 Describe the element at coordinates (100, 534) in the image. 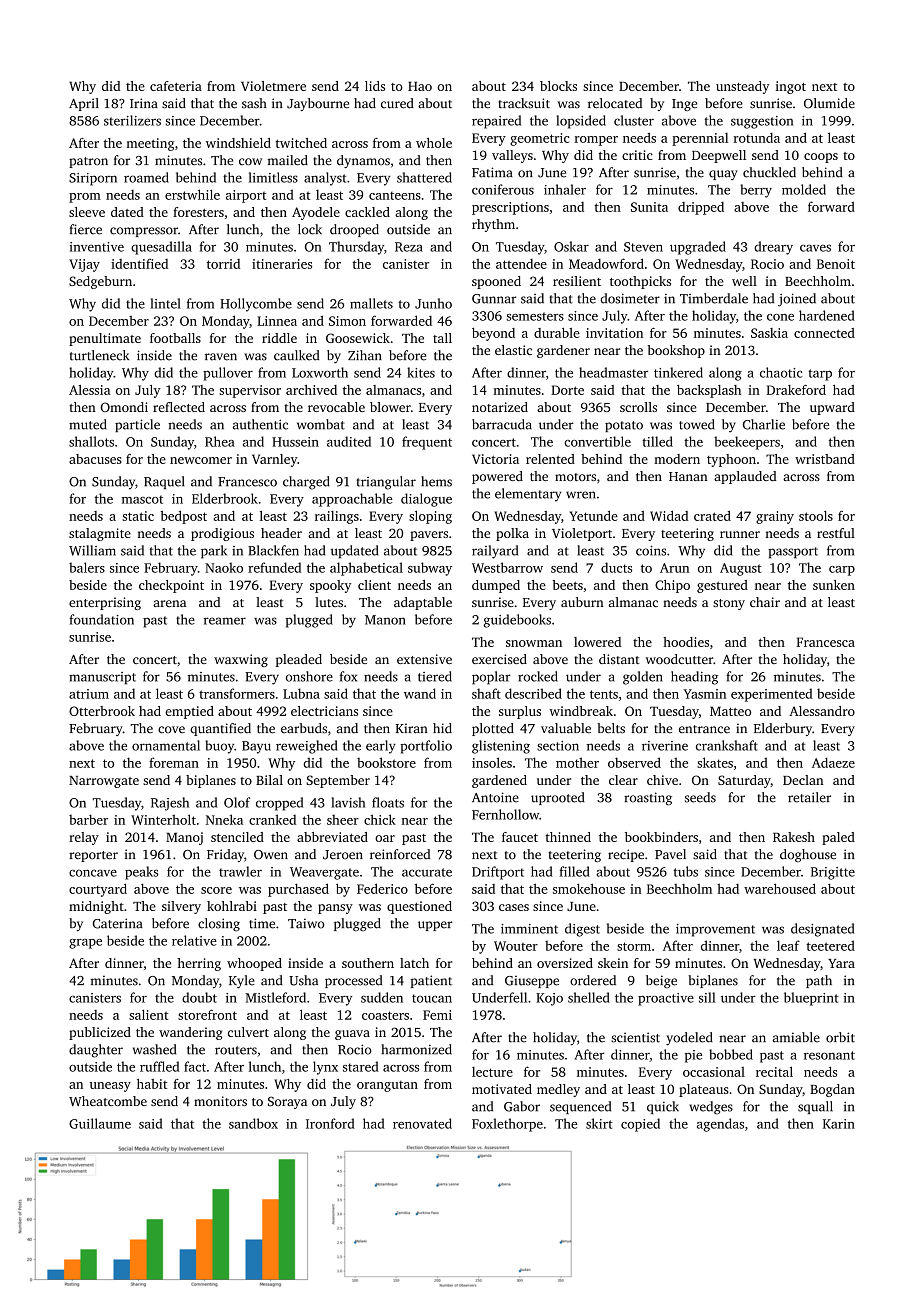

I see `stalagmite` at that location.
